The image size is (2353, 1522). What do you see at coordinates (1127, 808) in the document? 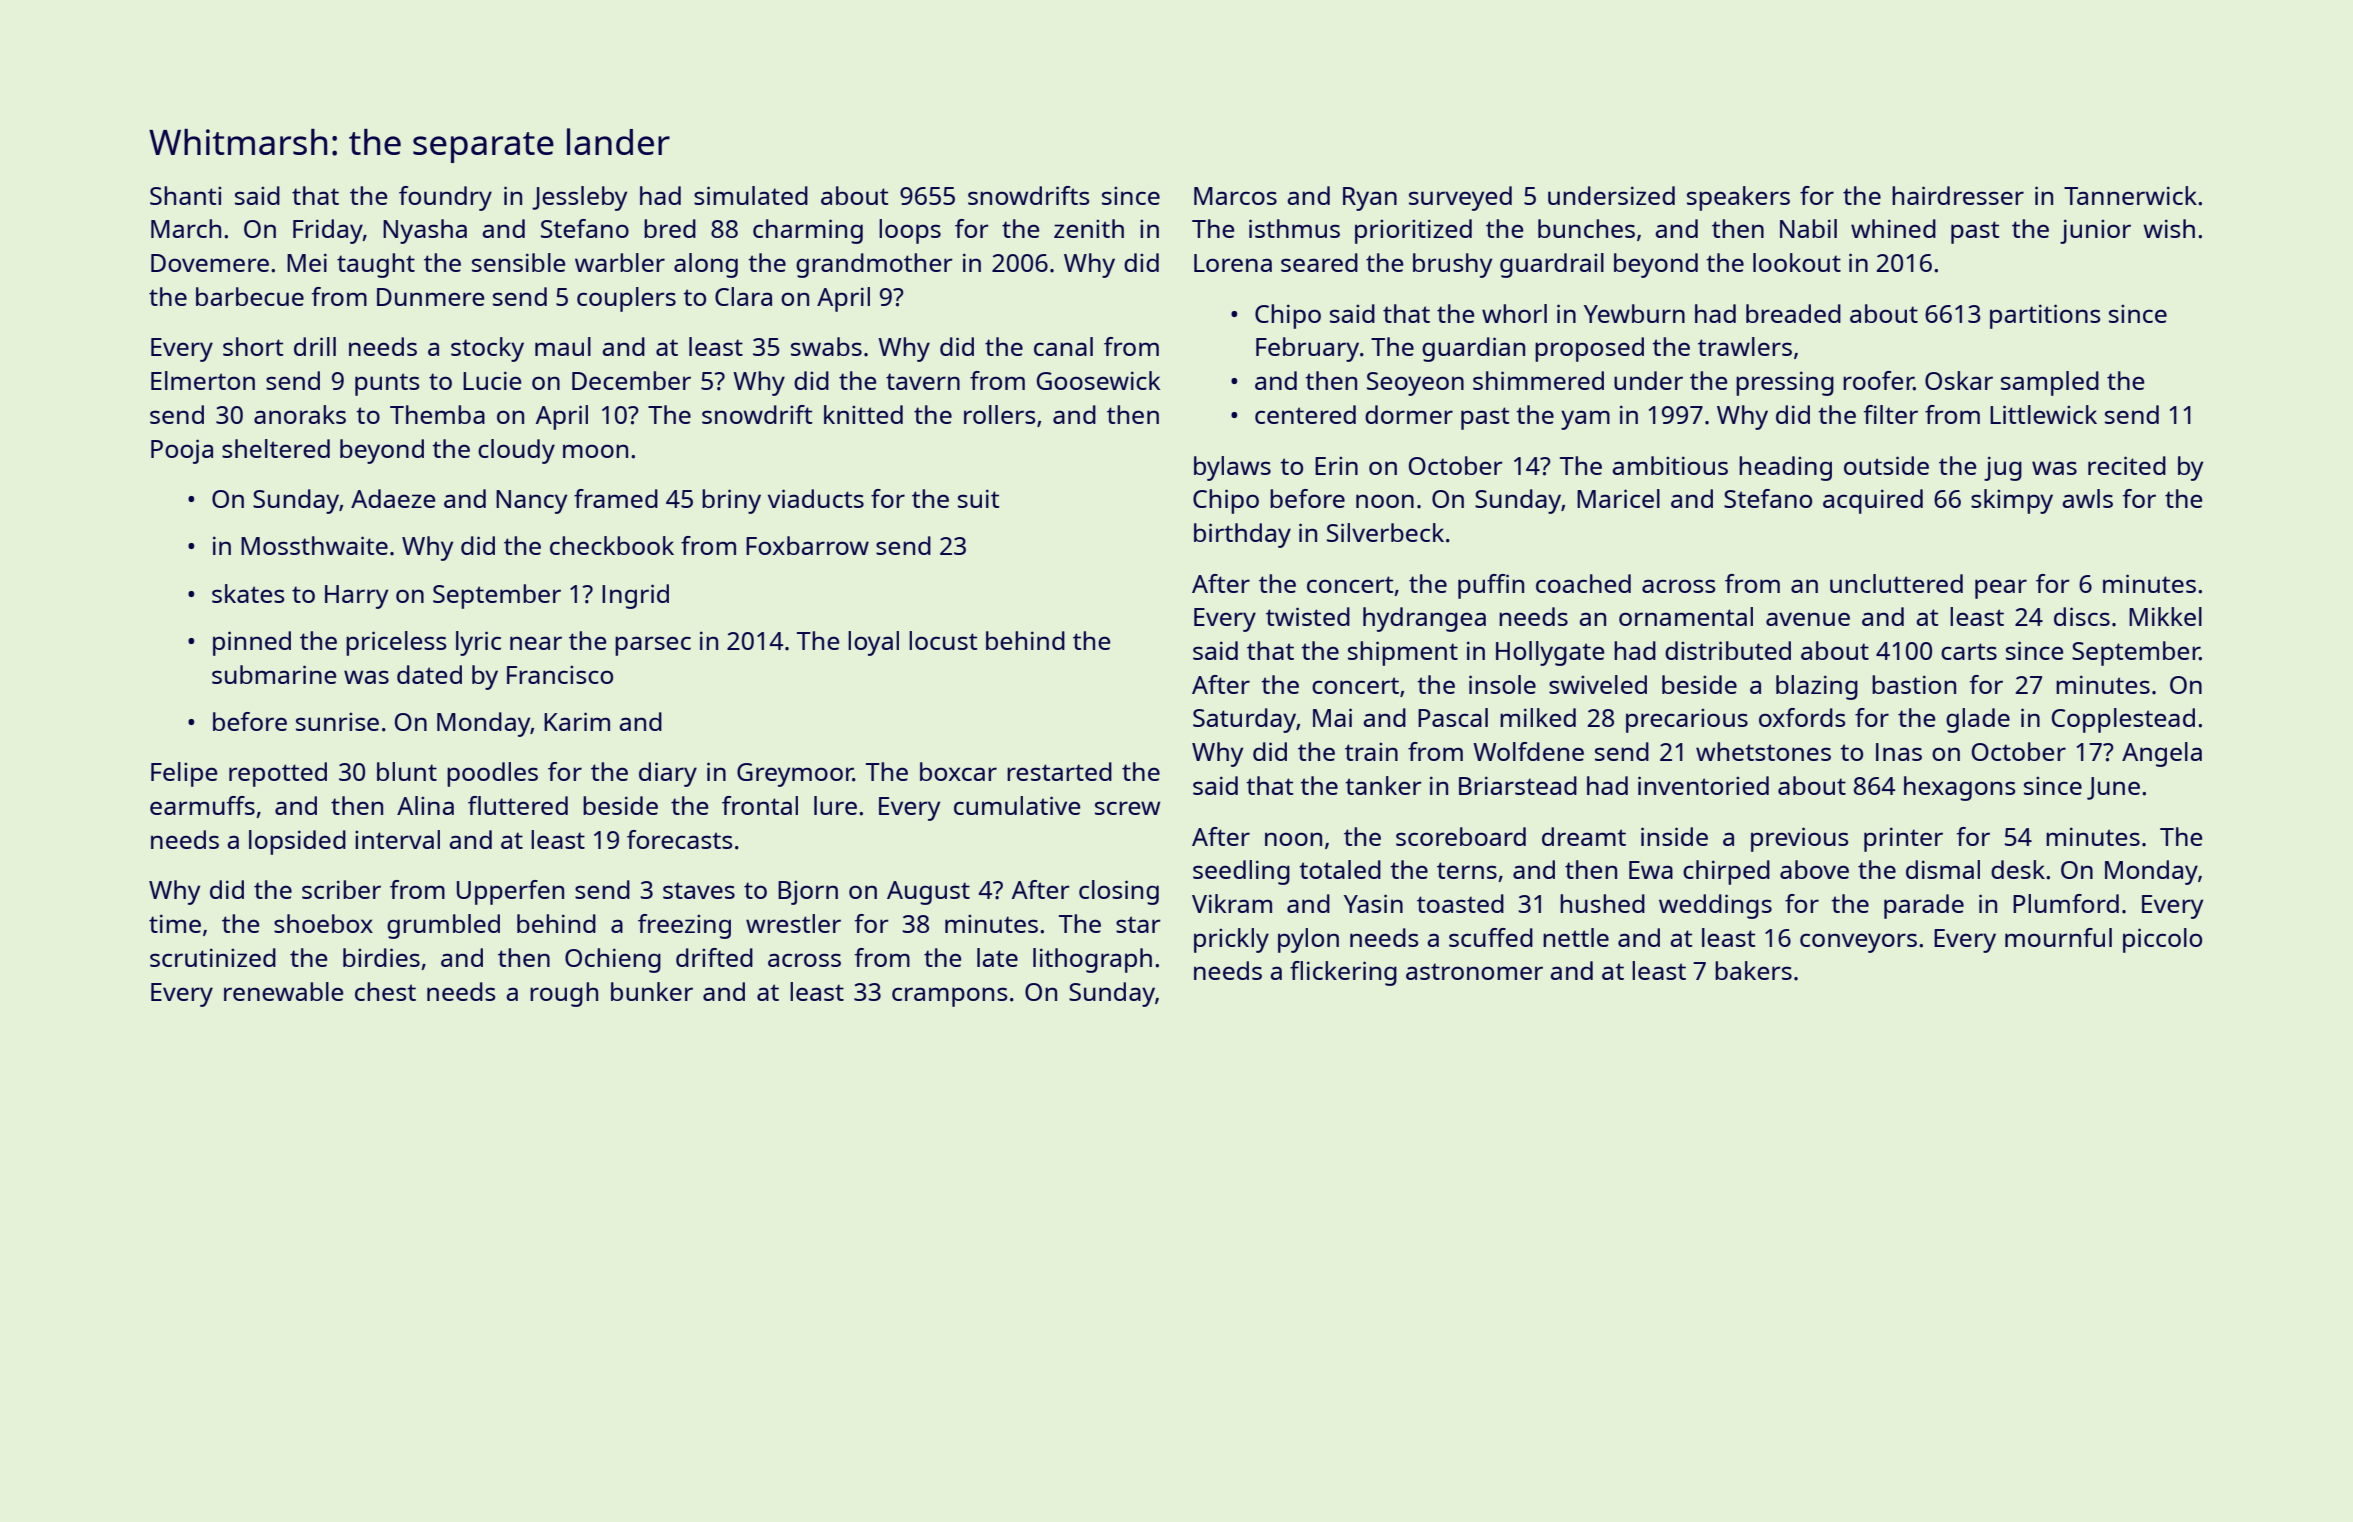
I see `screw` at bounding box center [1127, 808].
